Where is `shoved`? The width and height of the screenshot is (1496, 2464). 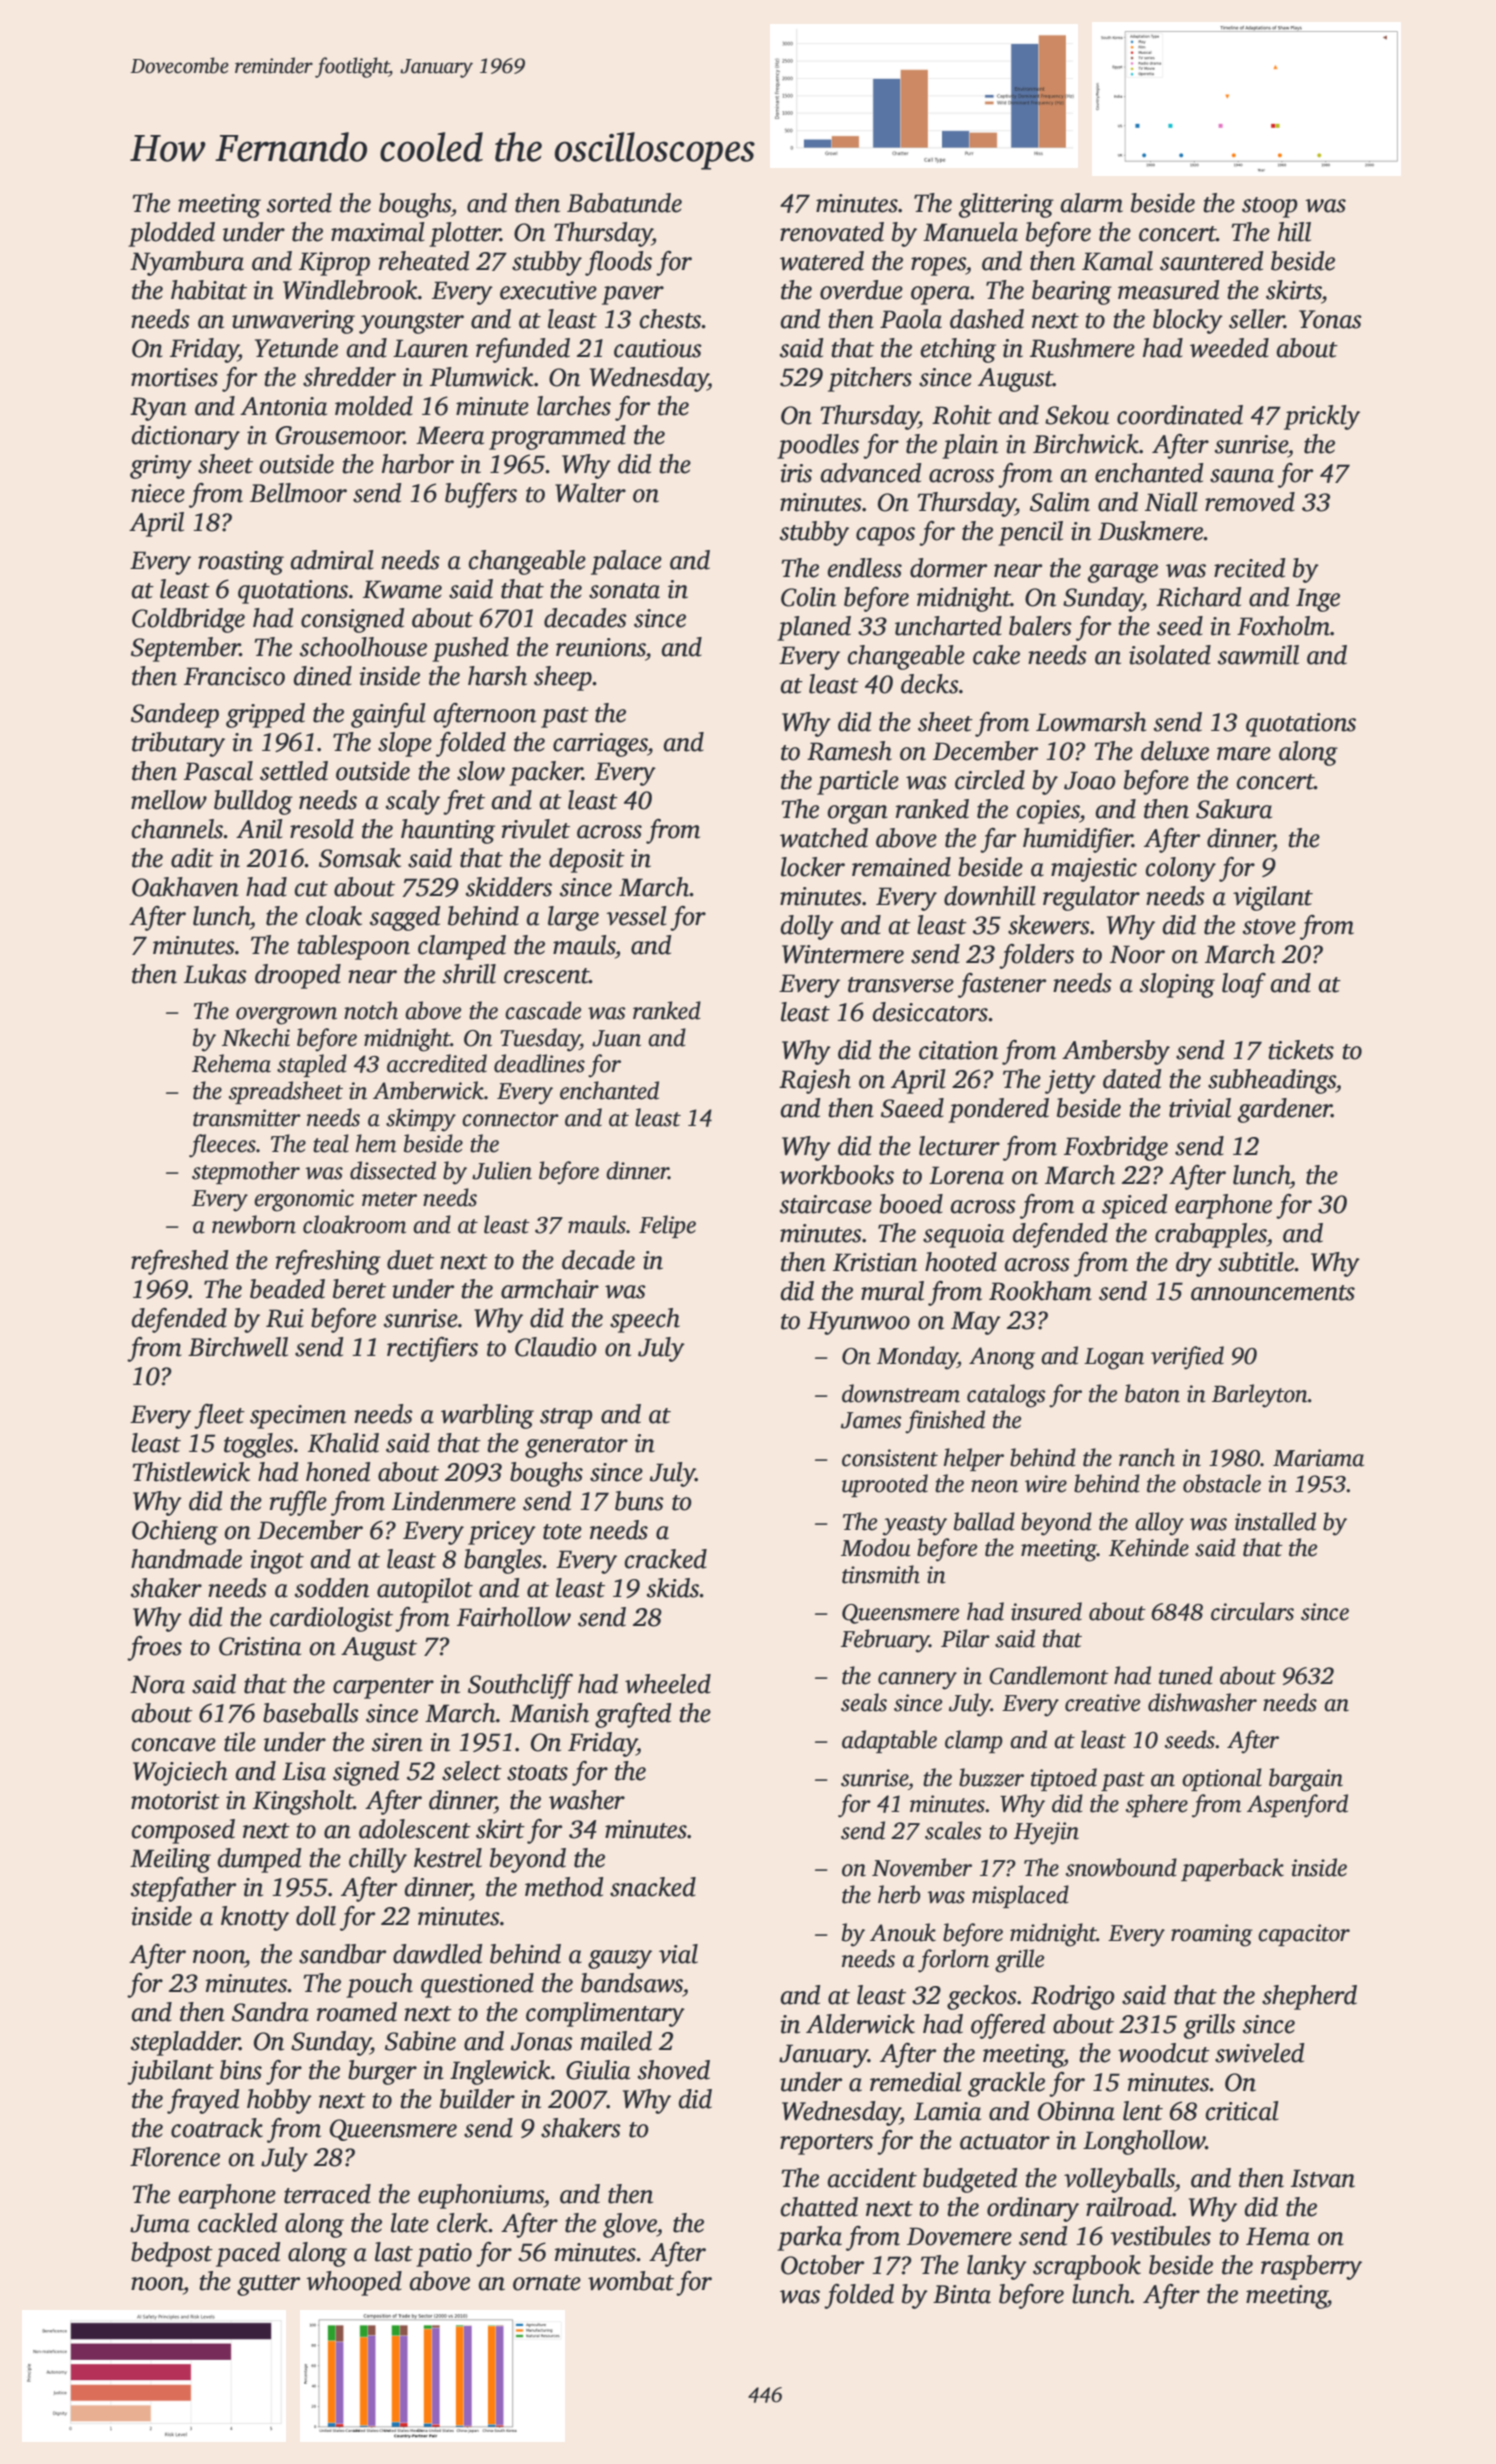
shoved is located at coordinates (674, 2070).
